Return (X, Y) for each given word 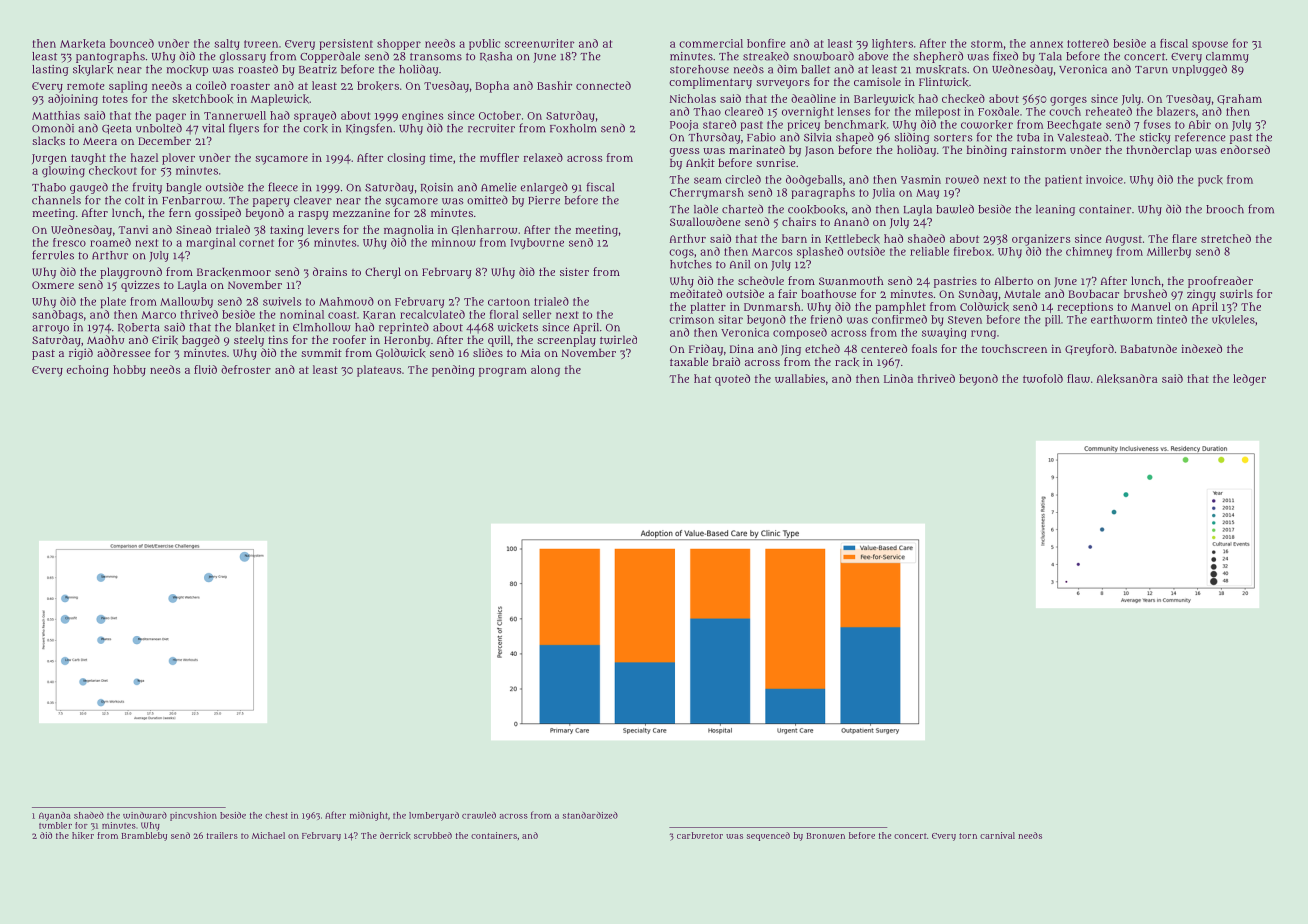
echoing (88, 371)
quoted (732, 380)
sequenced (768, 836)
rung (983, 334)
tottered (1088, 43)
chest (276, 815)
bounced (132, 43)
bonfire (766, 43)
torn (968, 836)
